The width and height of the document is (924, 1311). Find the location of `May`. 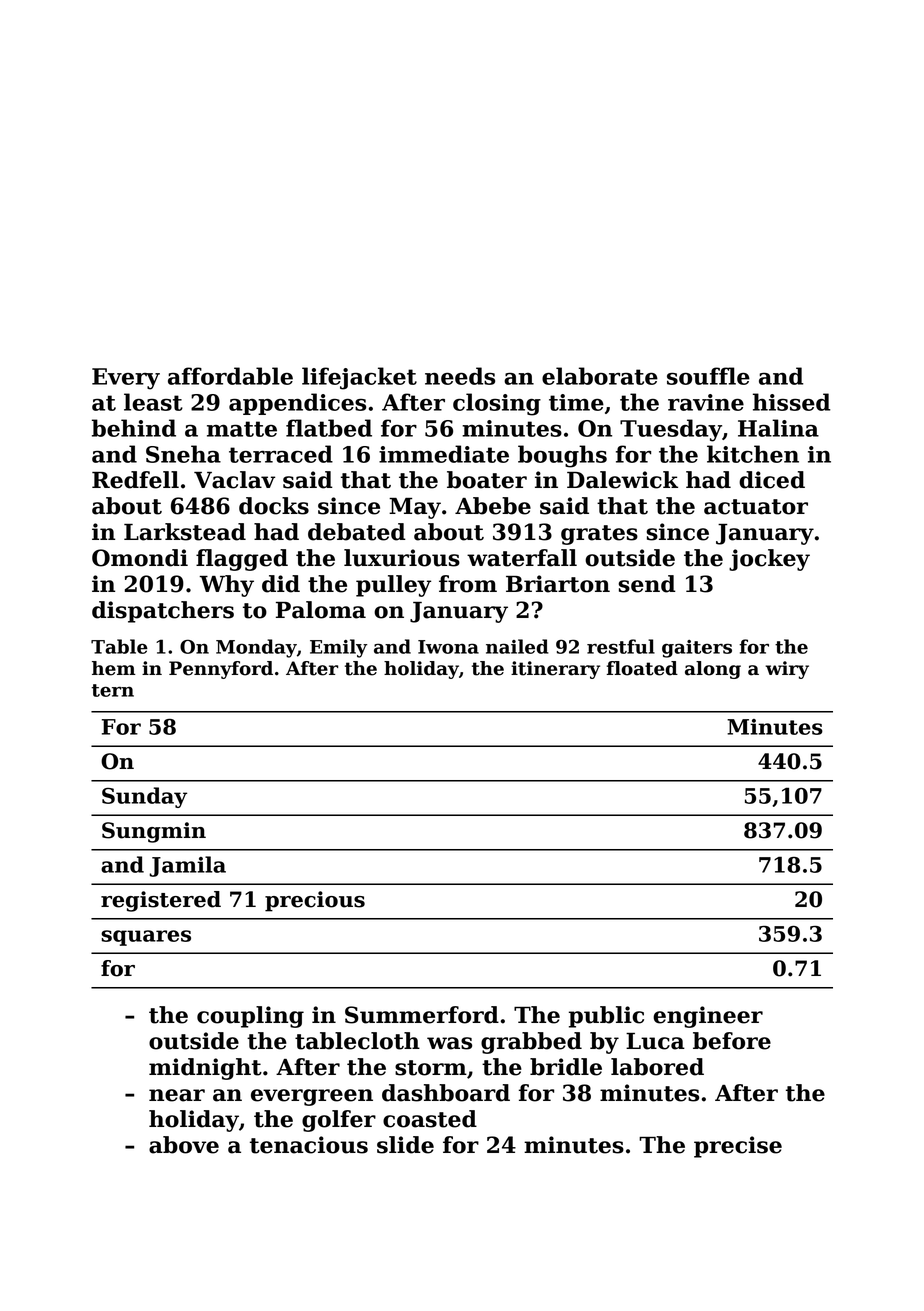

May is located at coordinates (415, 508).
